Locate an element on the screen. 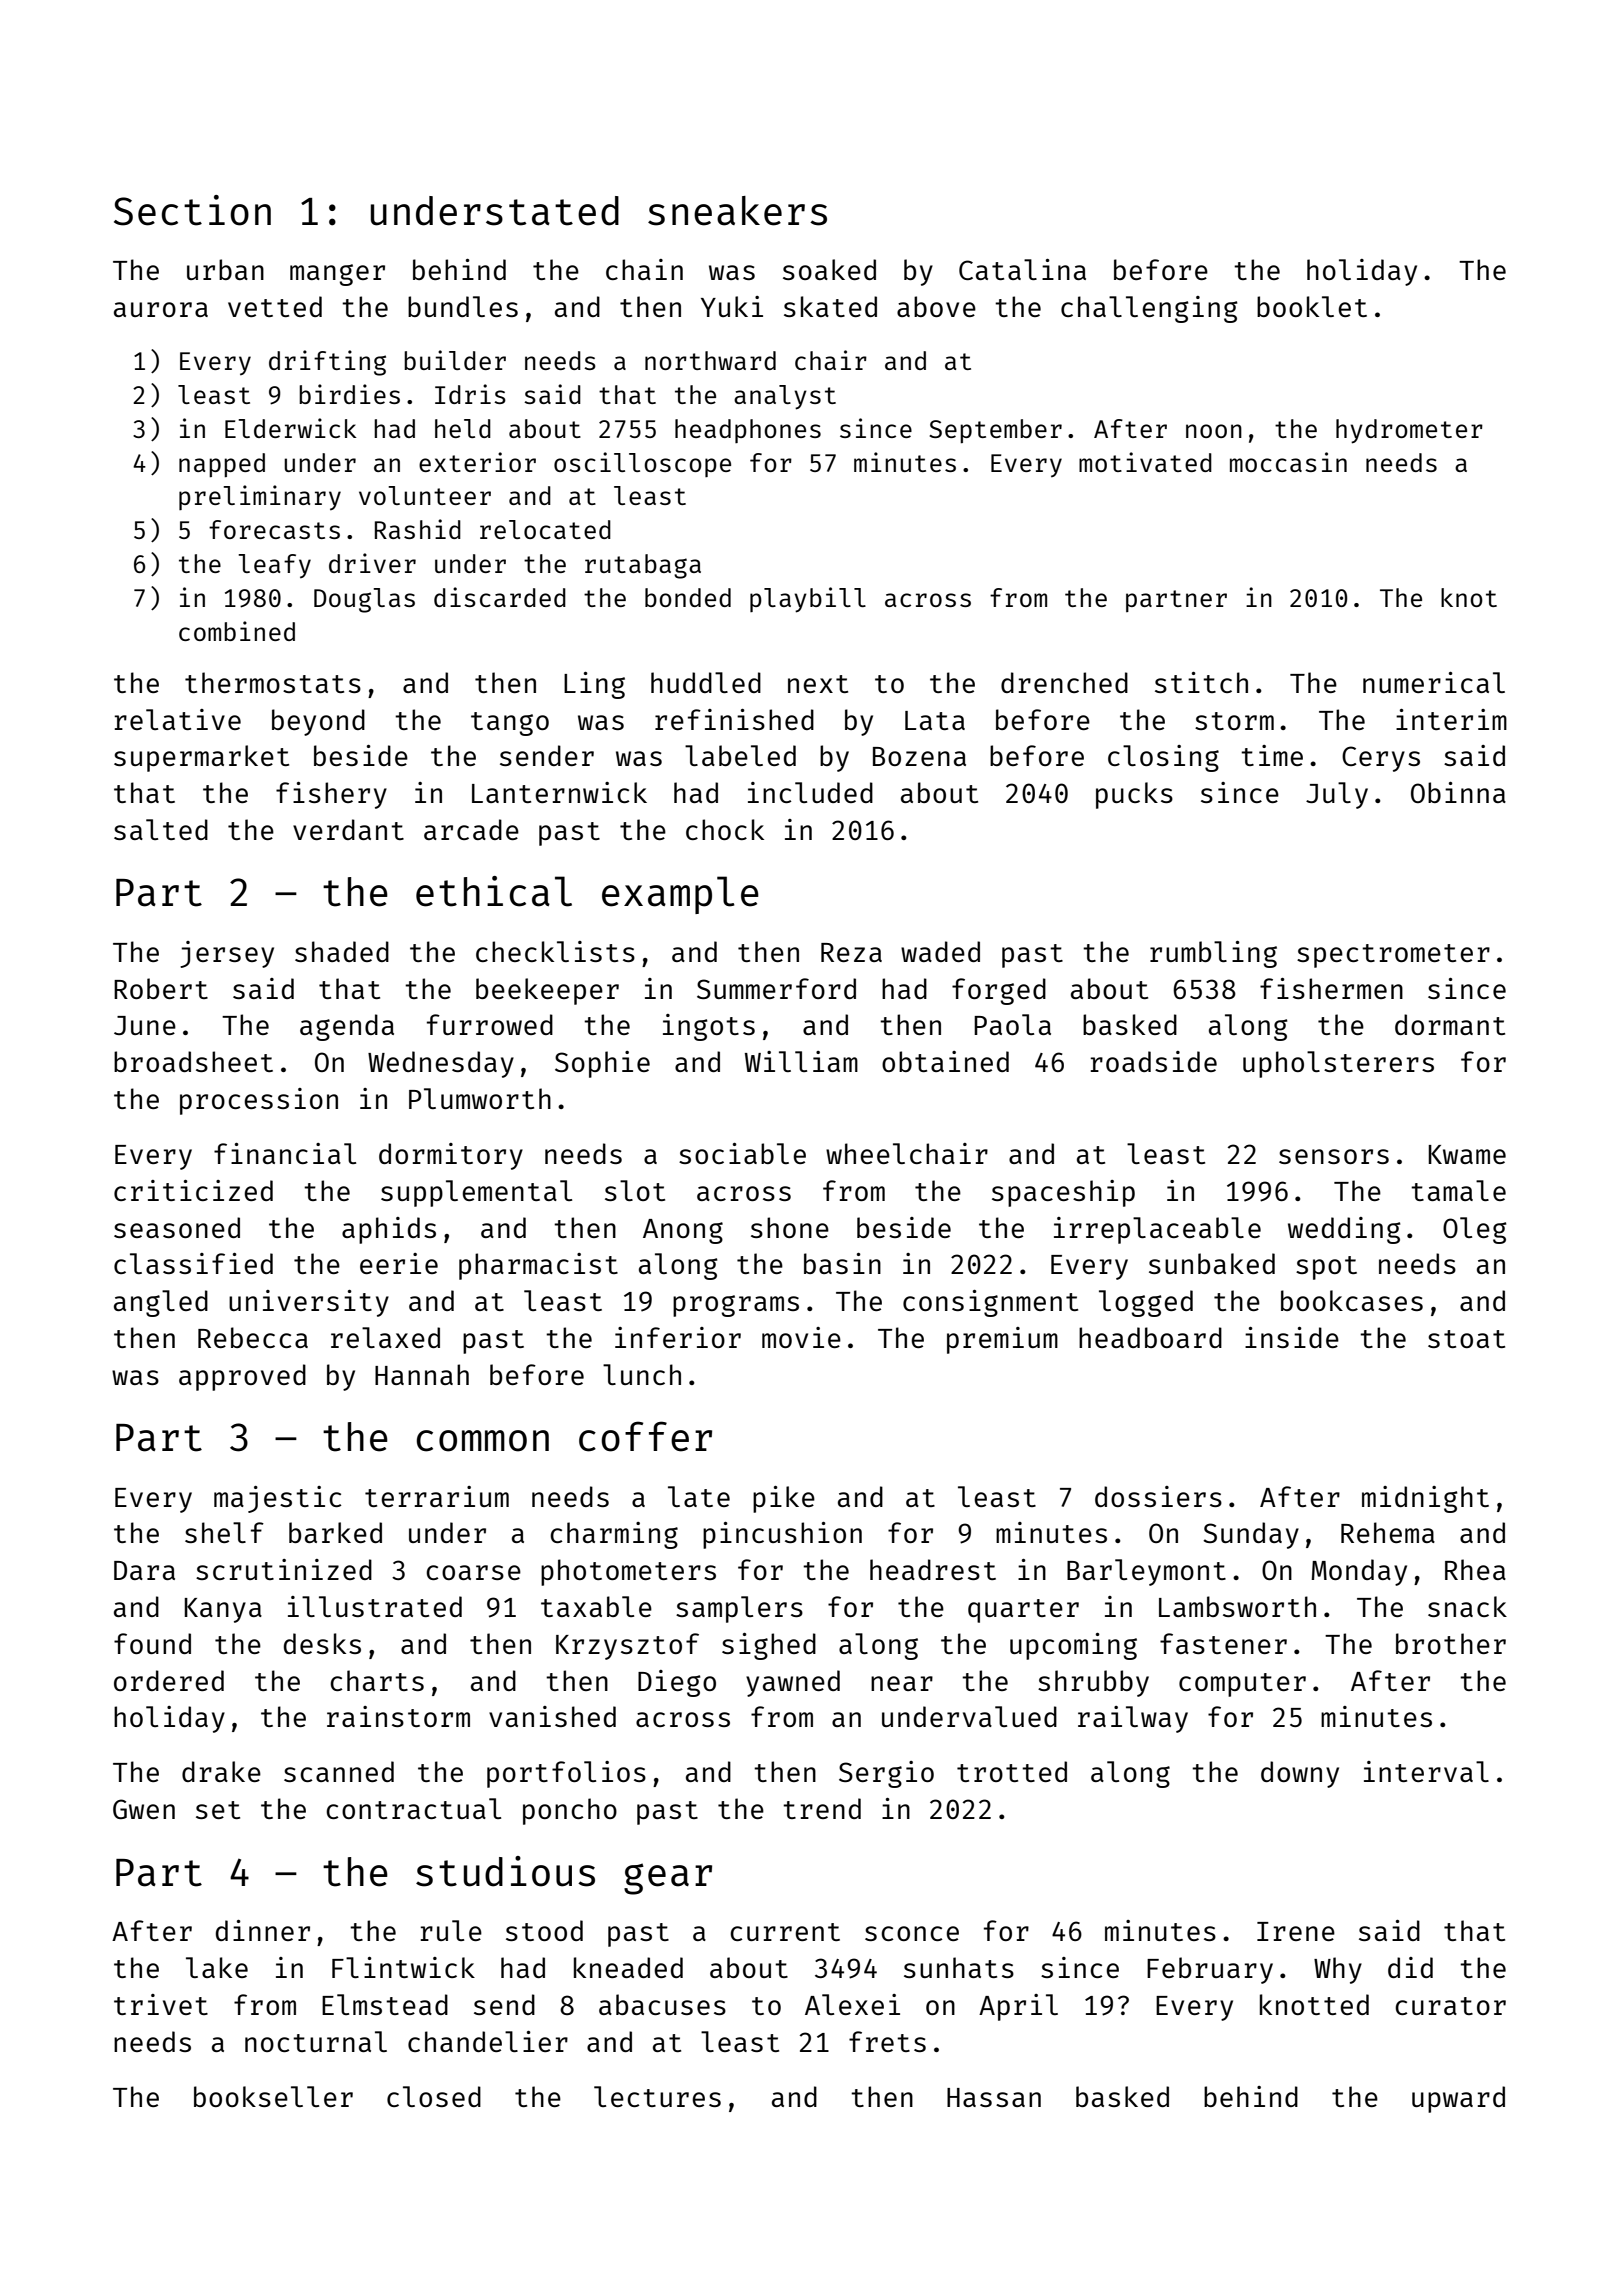  stoat is located at coordinates (1466, 1339).
